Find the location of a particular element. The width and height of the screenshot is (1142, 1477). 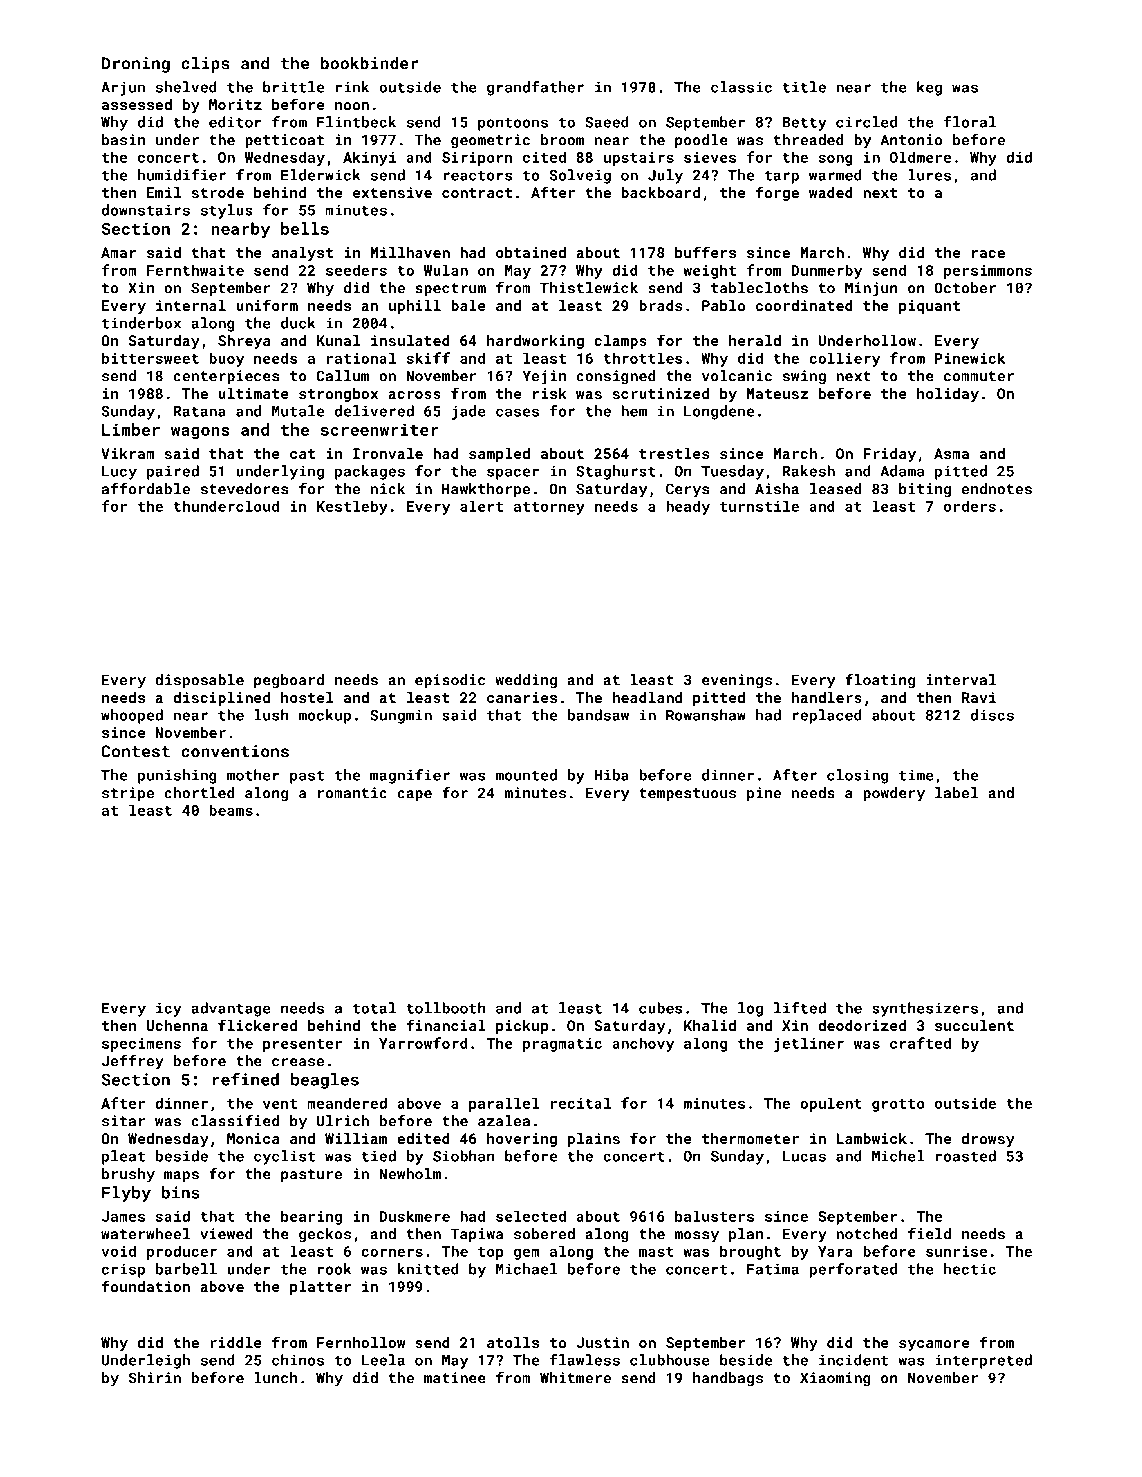

synthesizers is located at coordinates (925, 1009).
